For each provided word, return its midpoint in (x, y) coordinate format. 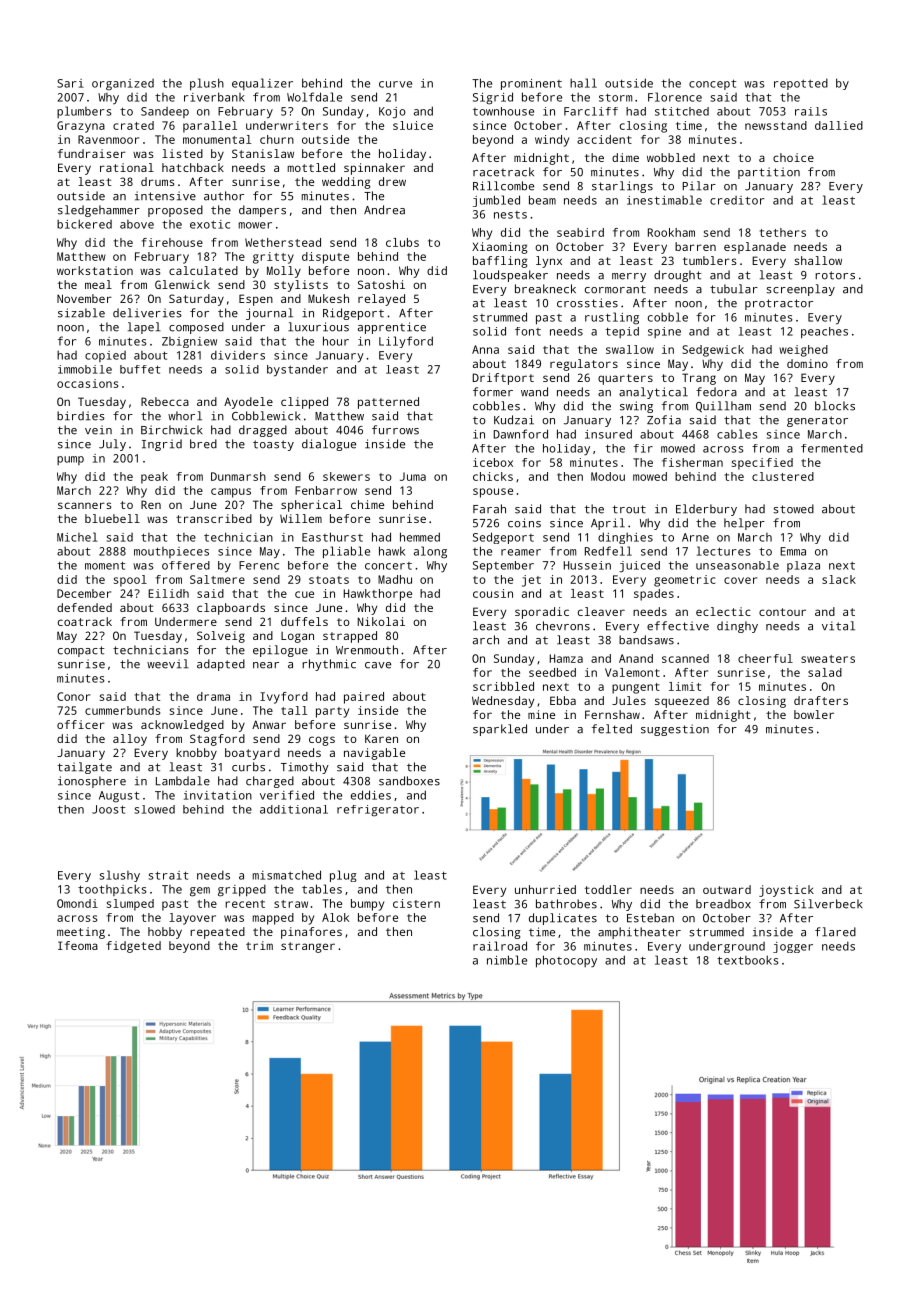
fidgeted (133, 947)
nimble (507, 960)
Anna (485, 349)
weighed (803, 351)
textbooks (748, 960)
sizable (81, 313)
